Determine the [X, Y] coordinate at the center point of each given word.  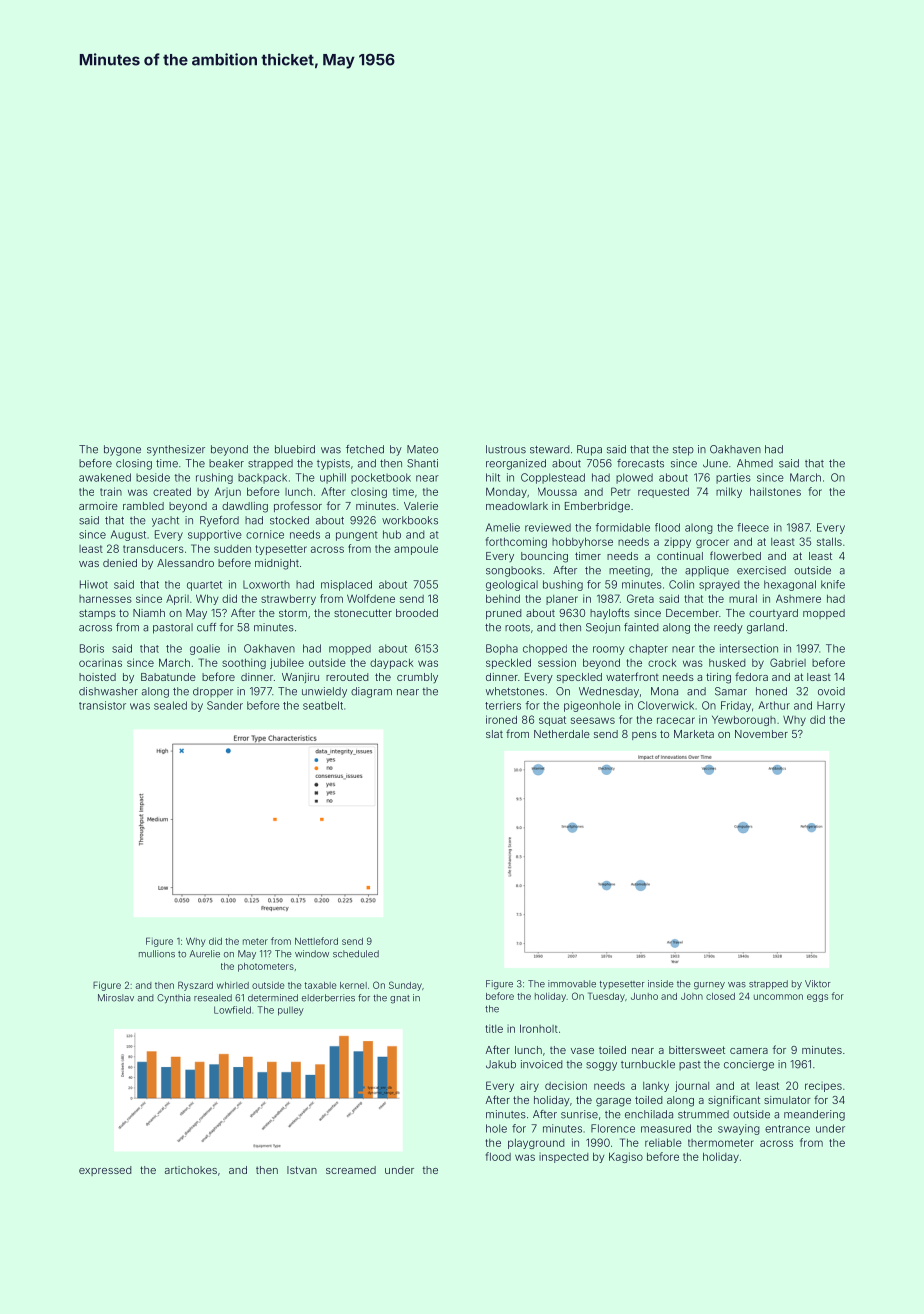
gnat [400, 999]
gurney [709, 986]
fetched [365, 449]
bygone [122, 450]
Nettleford [316, 941]
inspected [564, 1158]
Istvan [302, 1170]
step [683, 451]
